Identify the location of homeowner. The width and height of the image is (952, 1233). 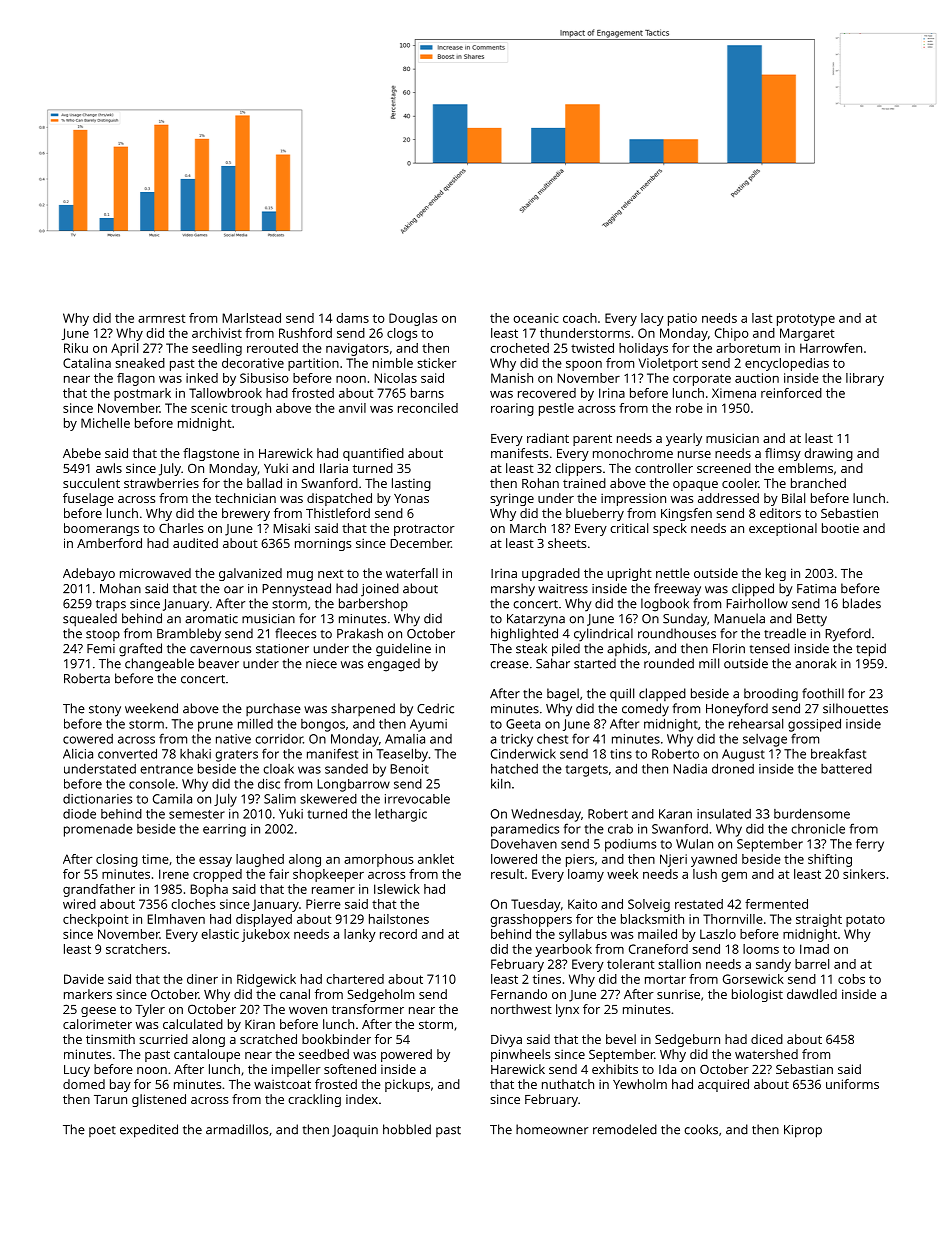
(552, 1129).
